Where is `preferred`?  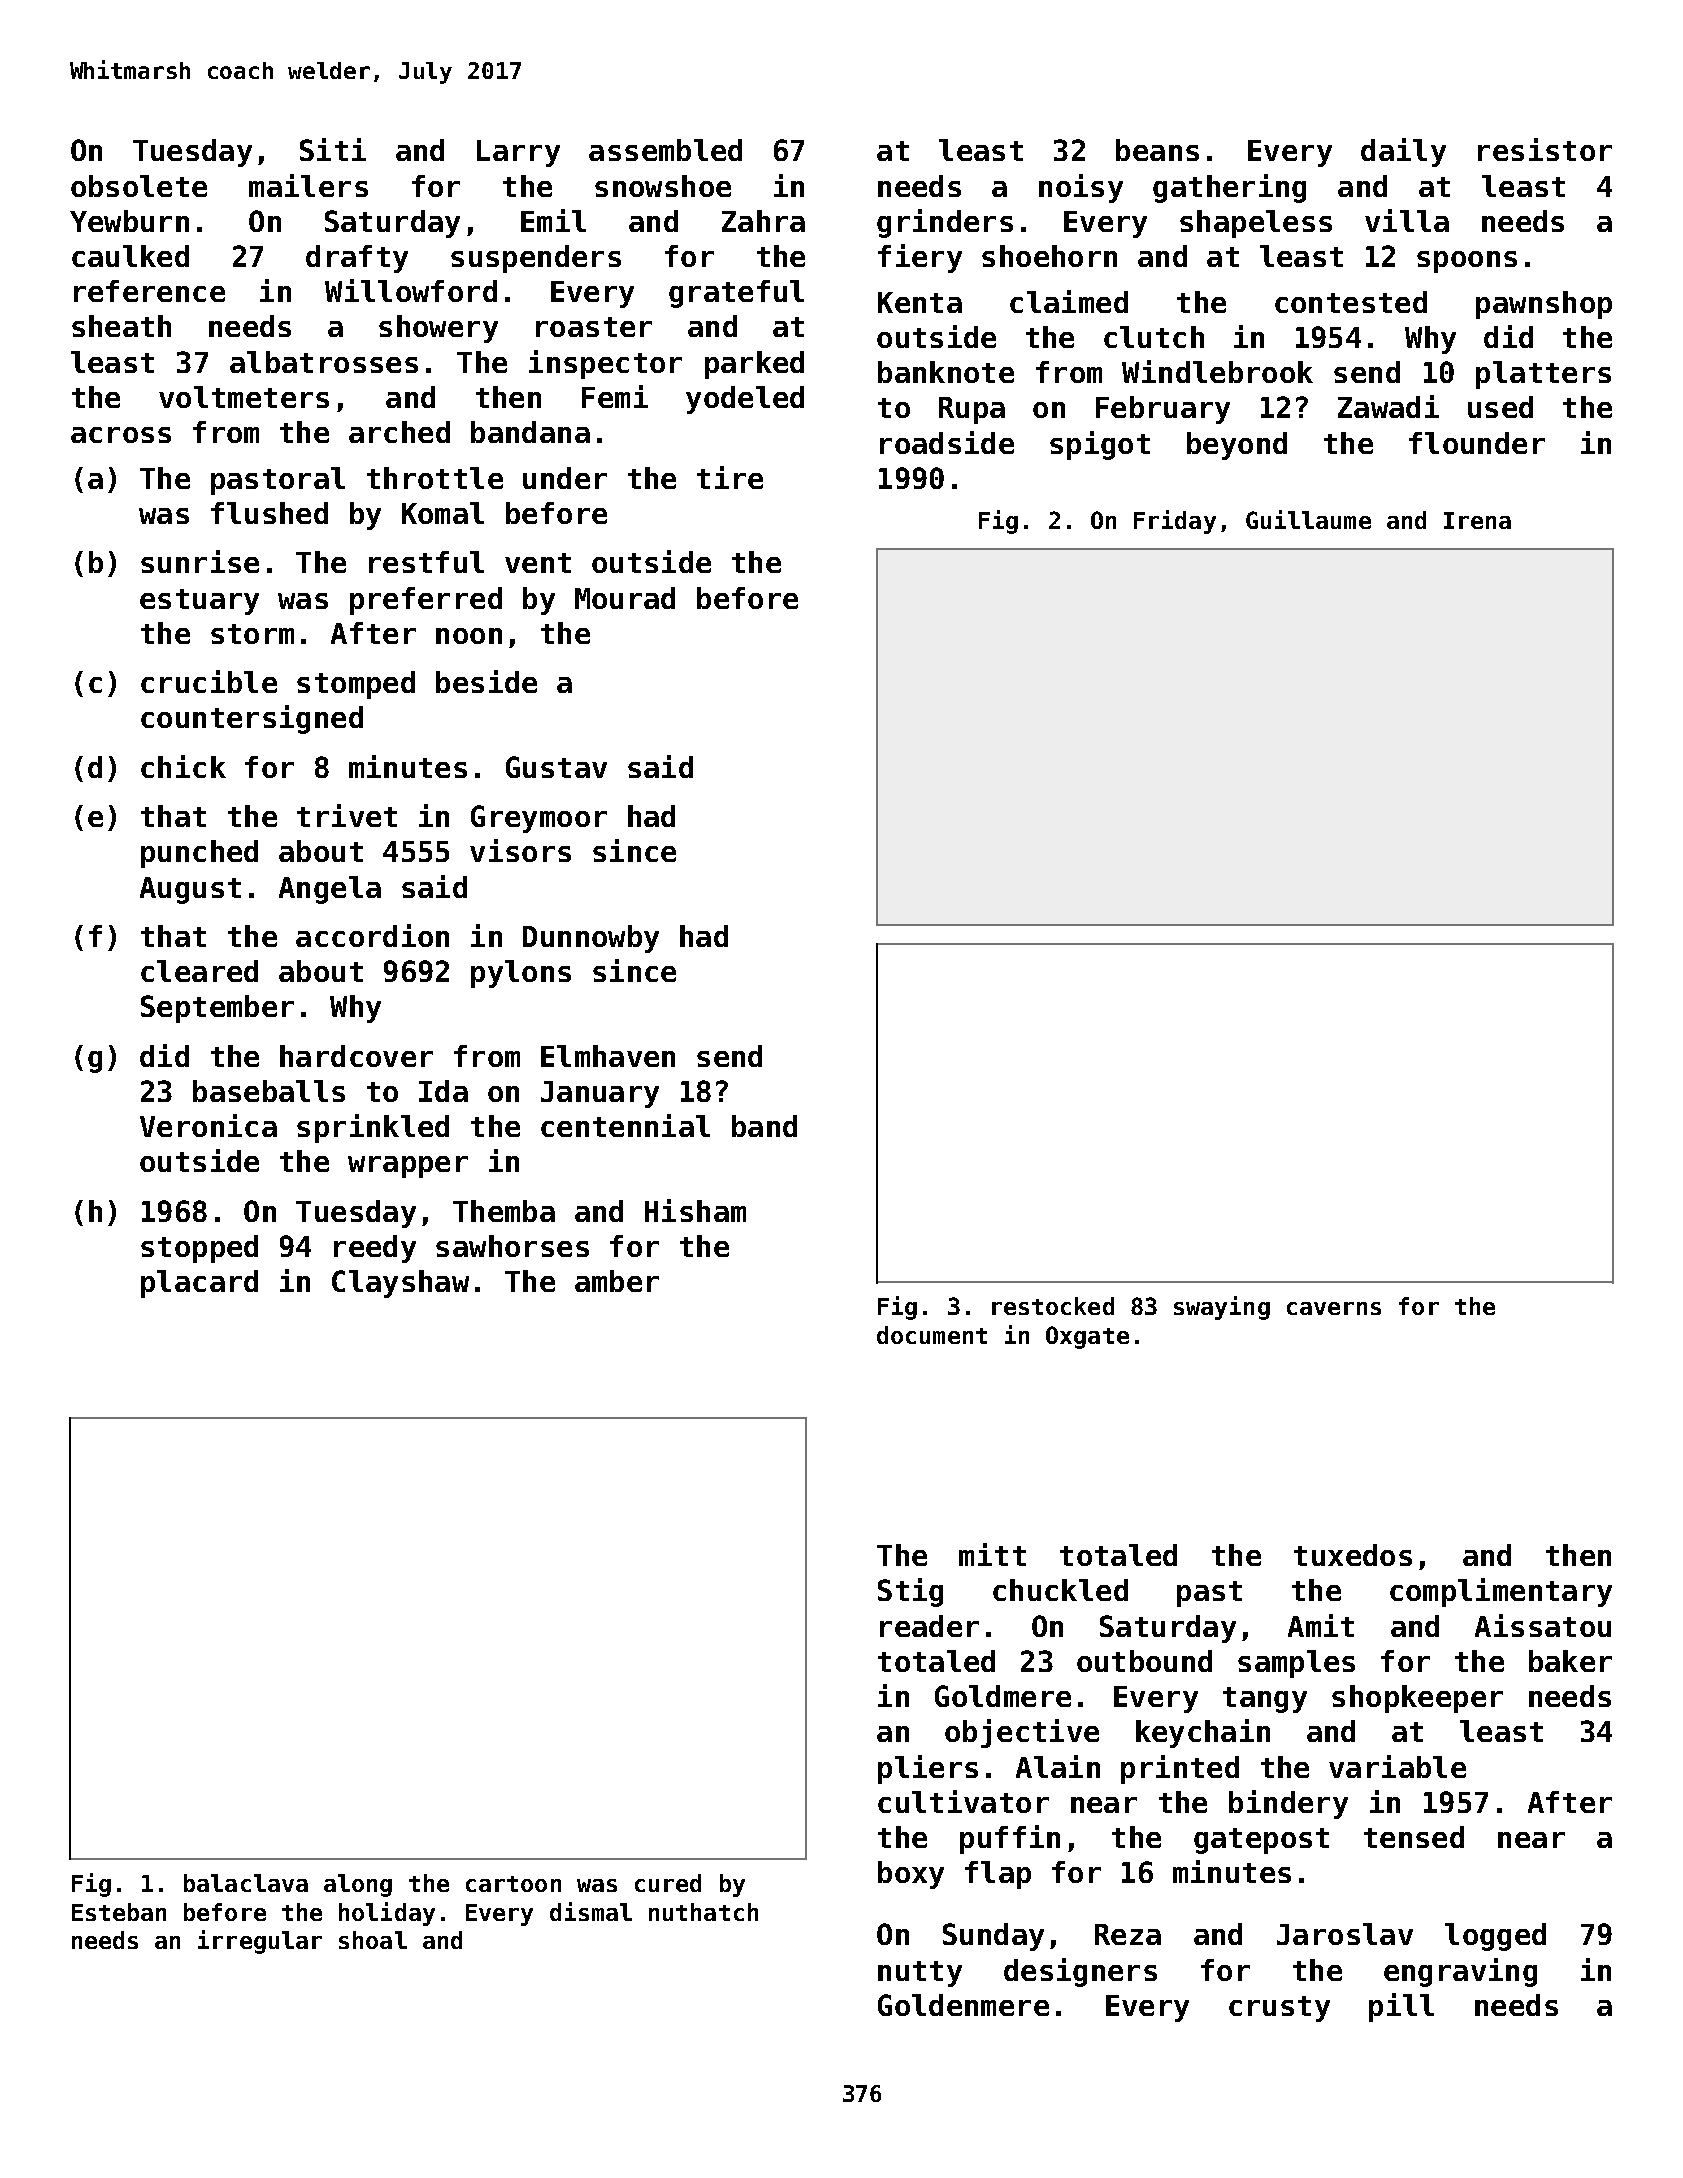
preferred is located at coordinates (426, 601).
